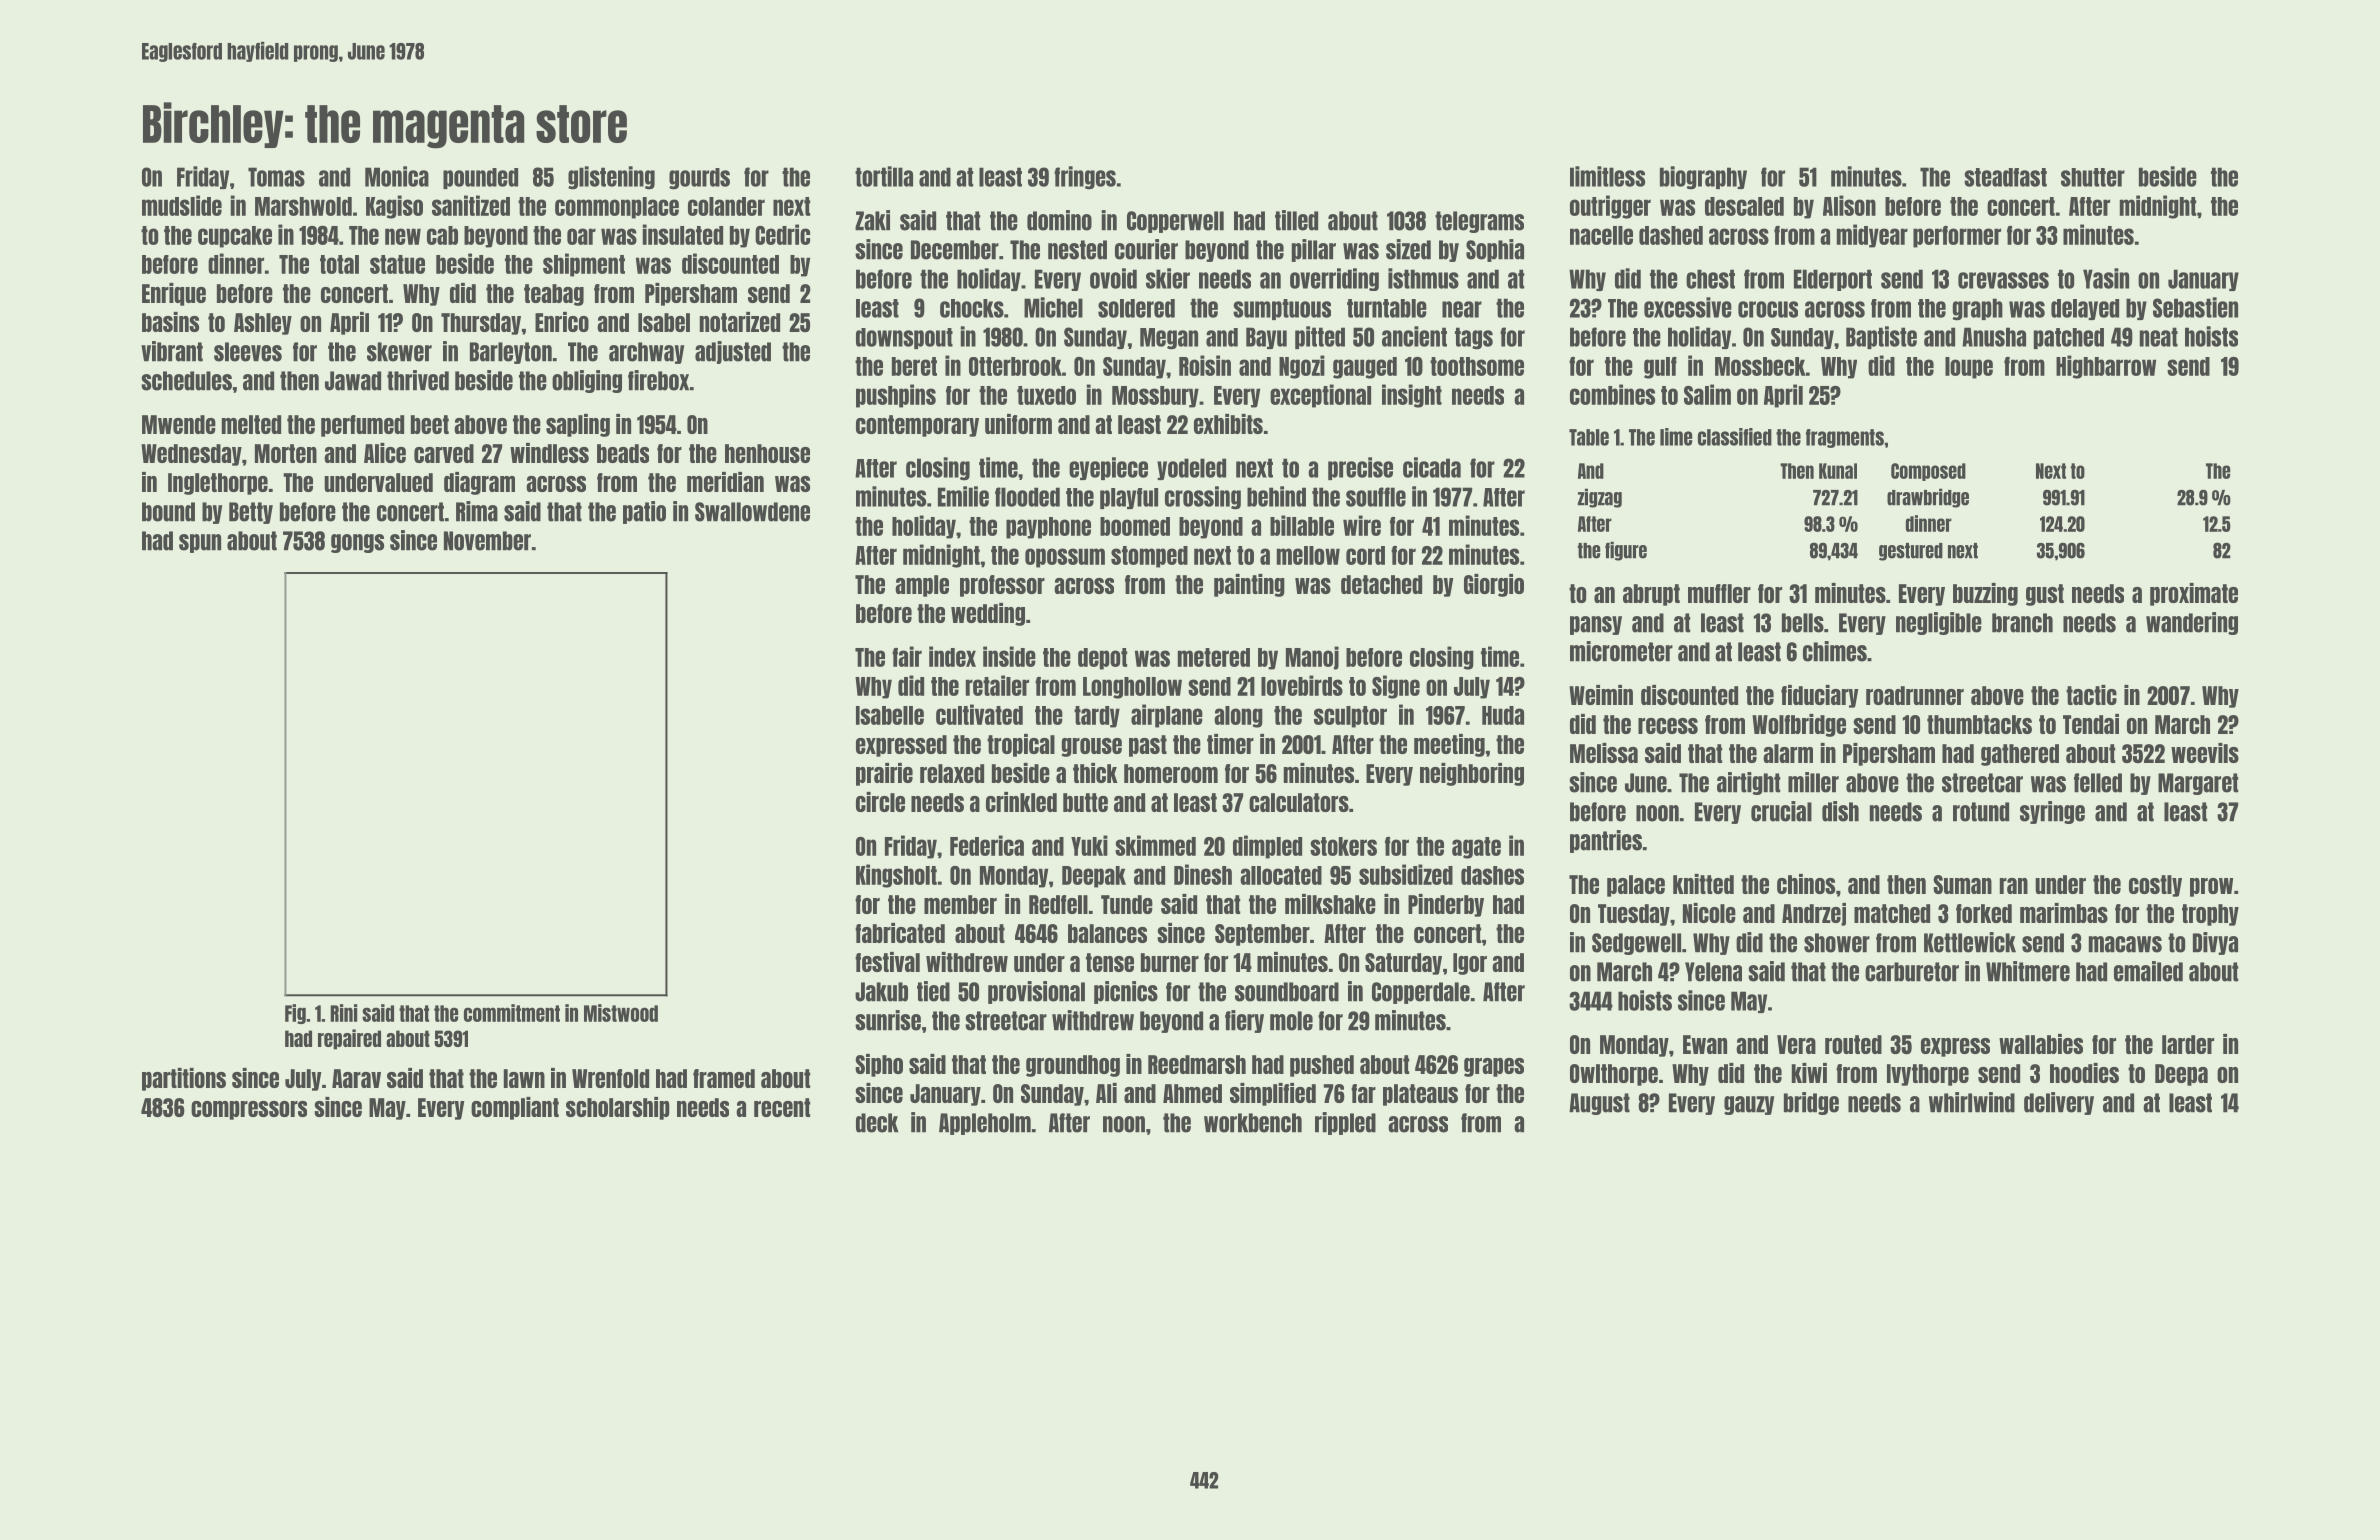  I want to click on dashed, so click(1671, 235).
